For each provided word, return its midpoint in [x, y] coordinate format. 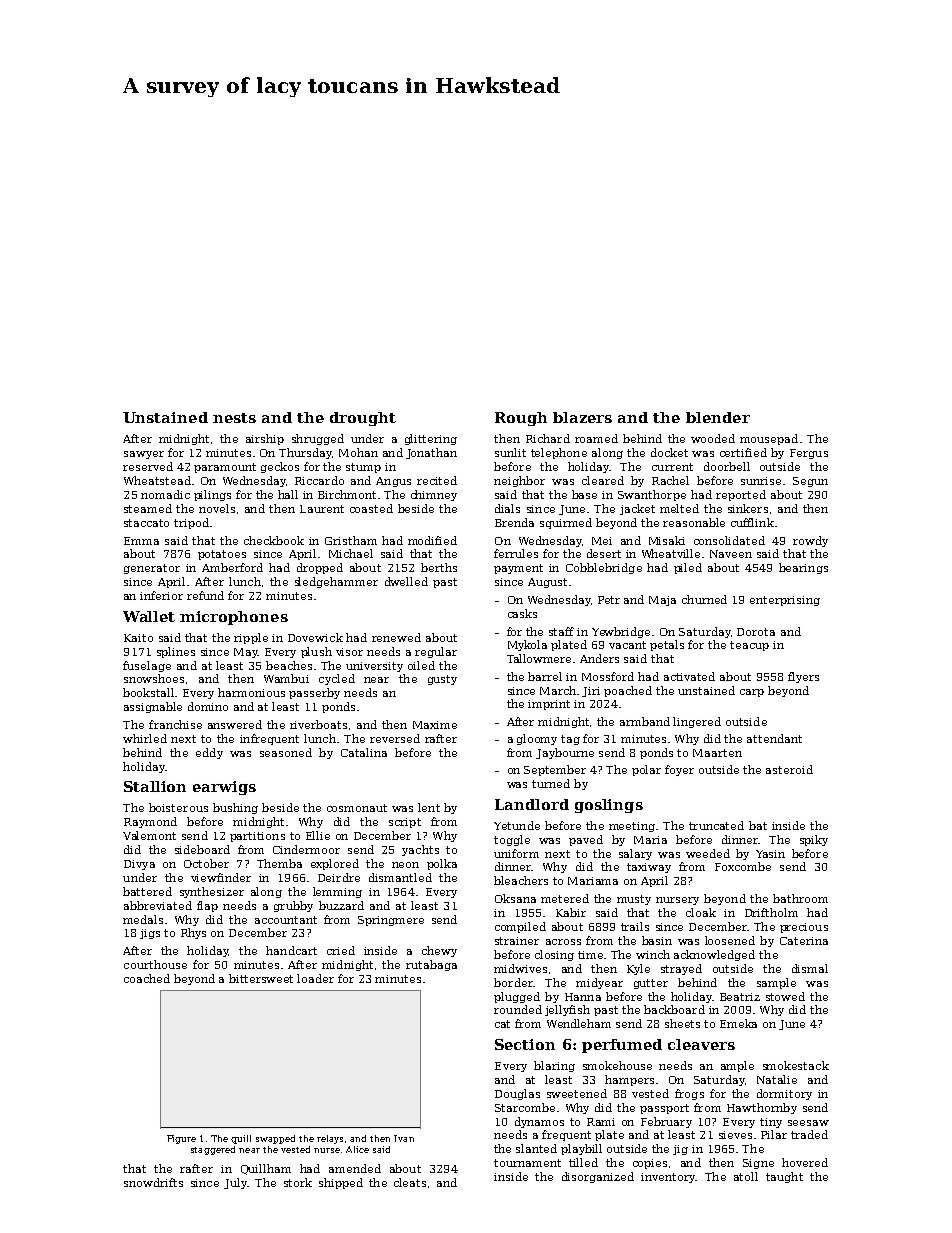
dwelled [406, 581]
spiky [814, 840]
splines [176, 652]
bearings [803, 568]
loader [315, 978]
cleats [410, 1182]
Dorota [756, 632]
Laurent [322, 509]
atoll [746, 1176]
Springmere [391, 921]
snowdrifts [153, 1182]
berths [439, 567]
